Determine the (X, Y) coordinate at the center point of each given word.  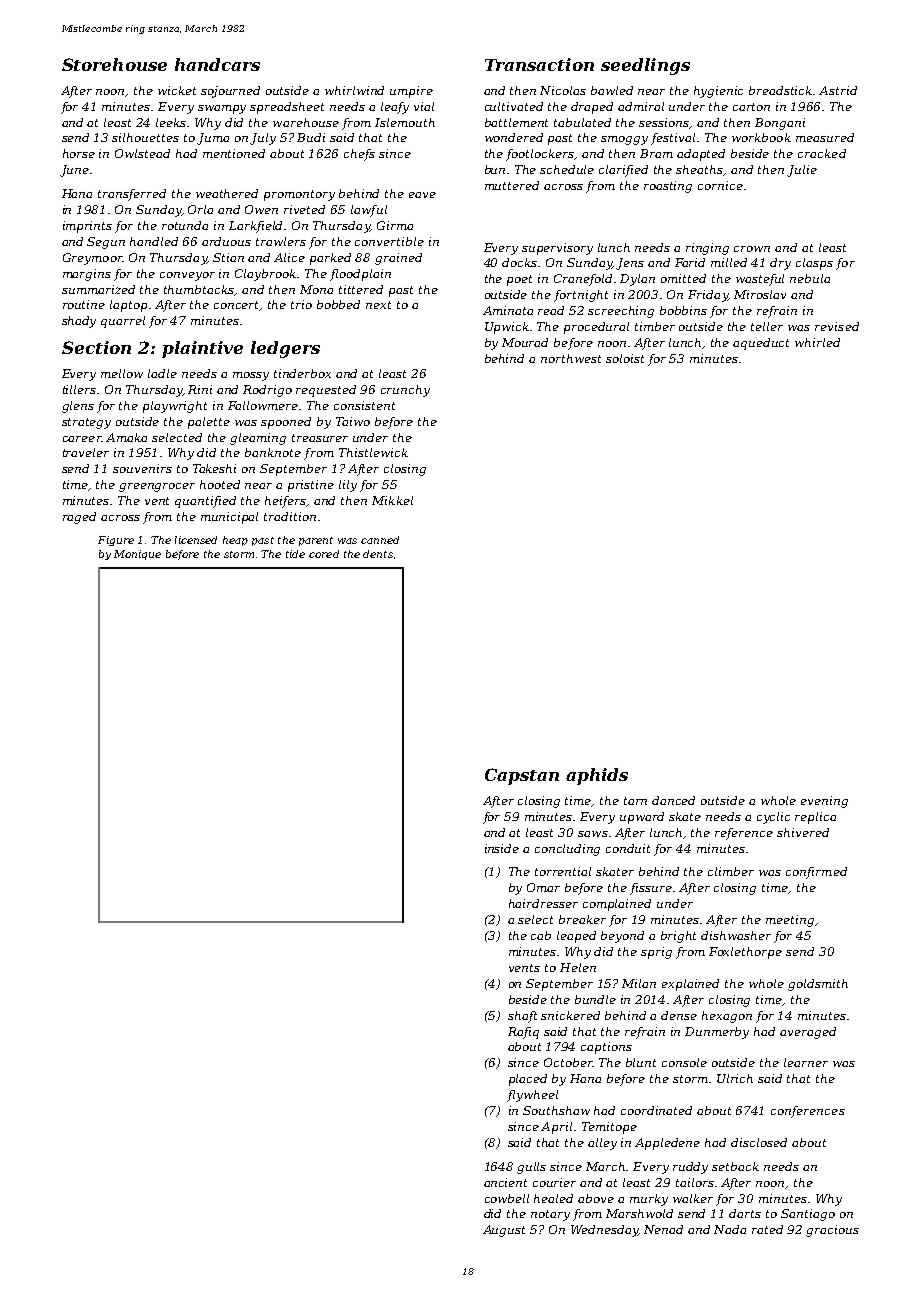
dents (378, 554)
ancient (505, 1182)
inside (502, 848)
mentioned (234, 153)
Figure (116, 541)
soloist (625, 358)
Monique (137, 555)
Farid (690, 262)
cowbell (507, 1198)
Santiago (808, 1215)
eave (422, 195)
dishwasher (736, 935)
